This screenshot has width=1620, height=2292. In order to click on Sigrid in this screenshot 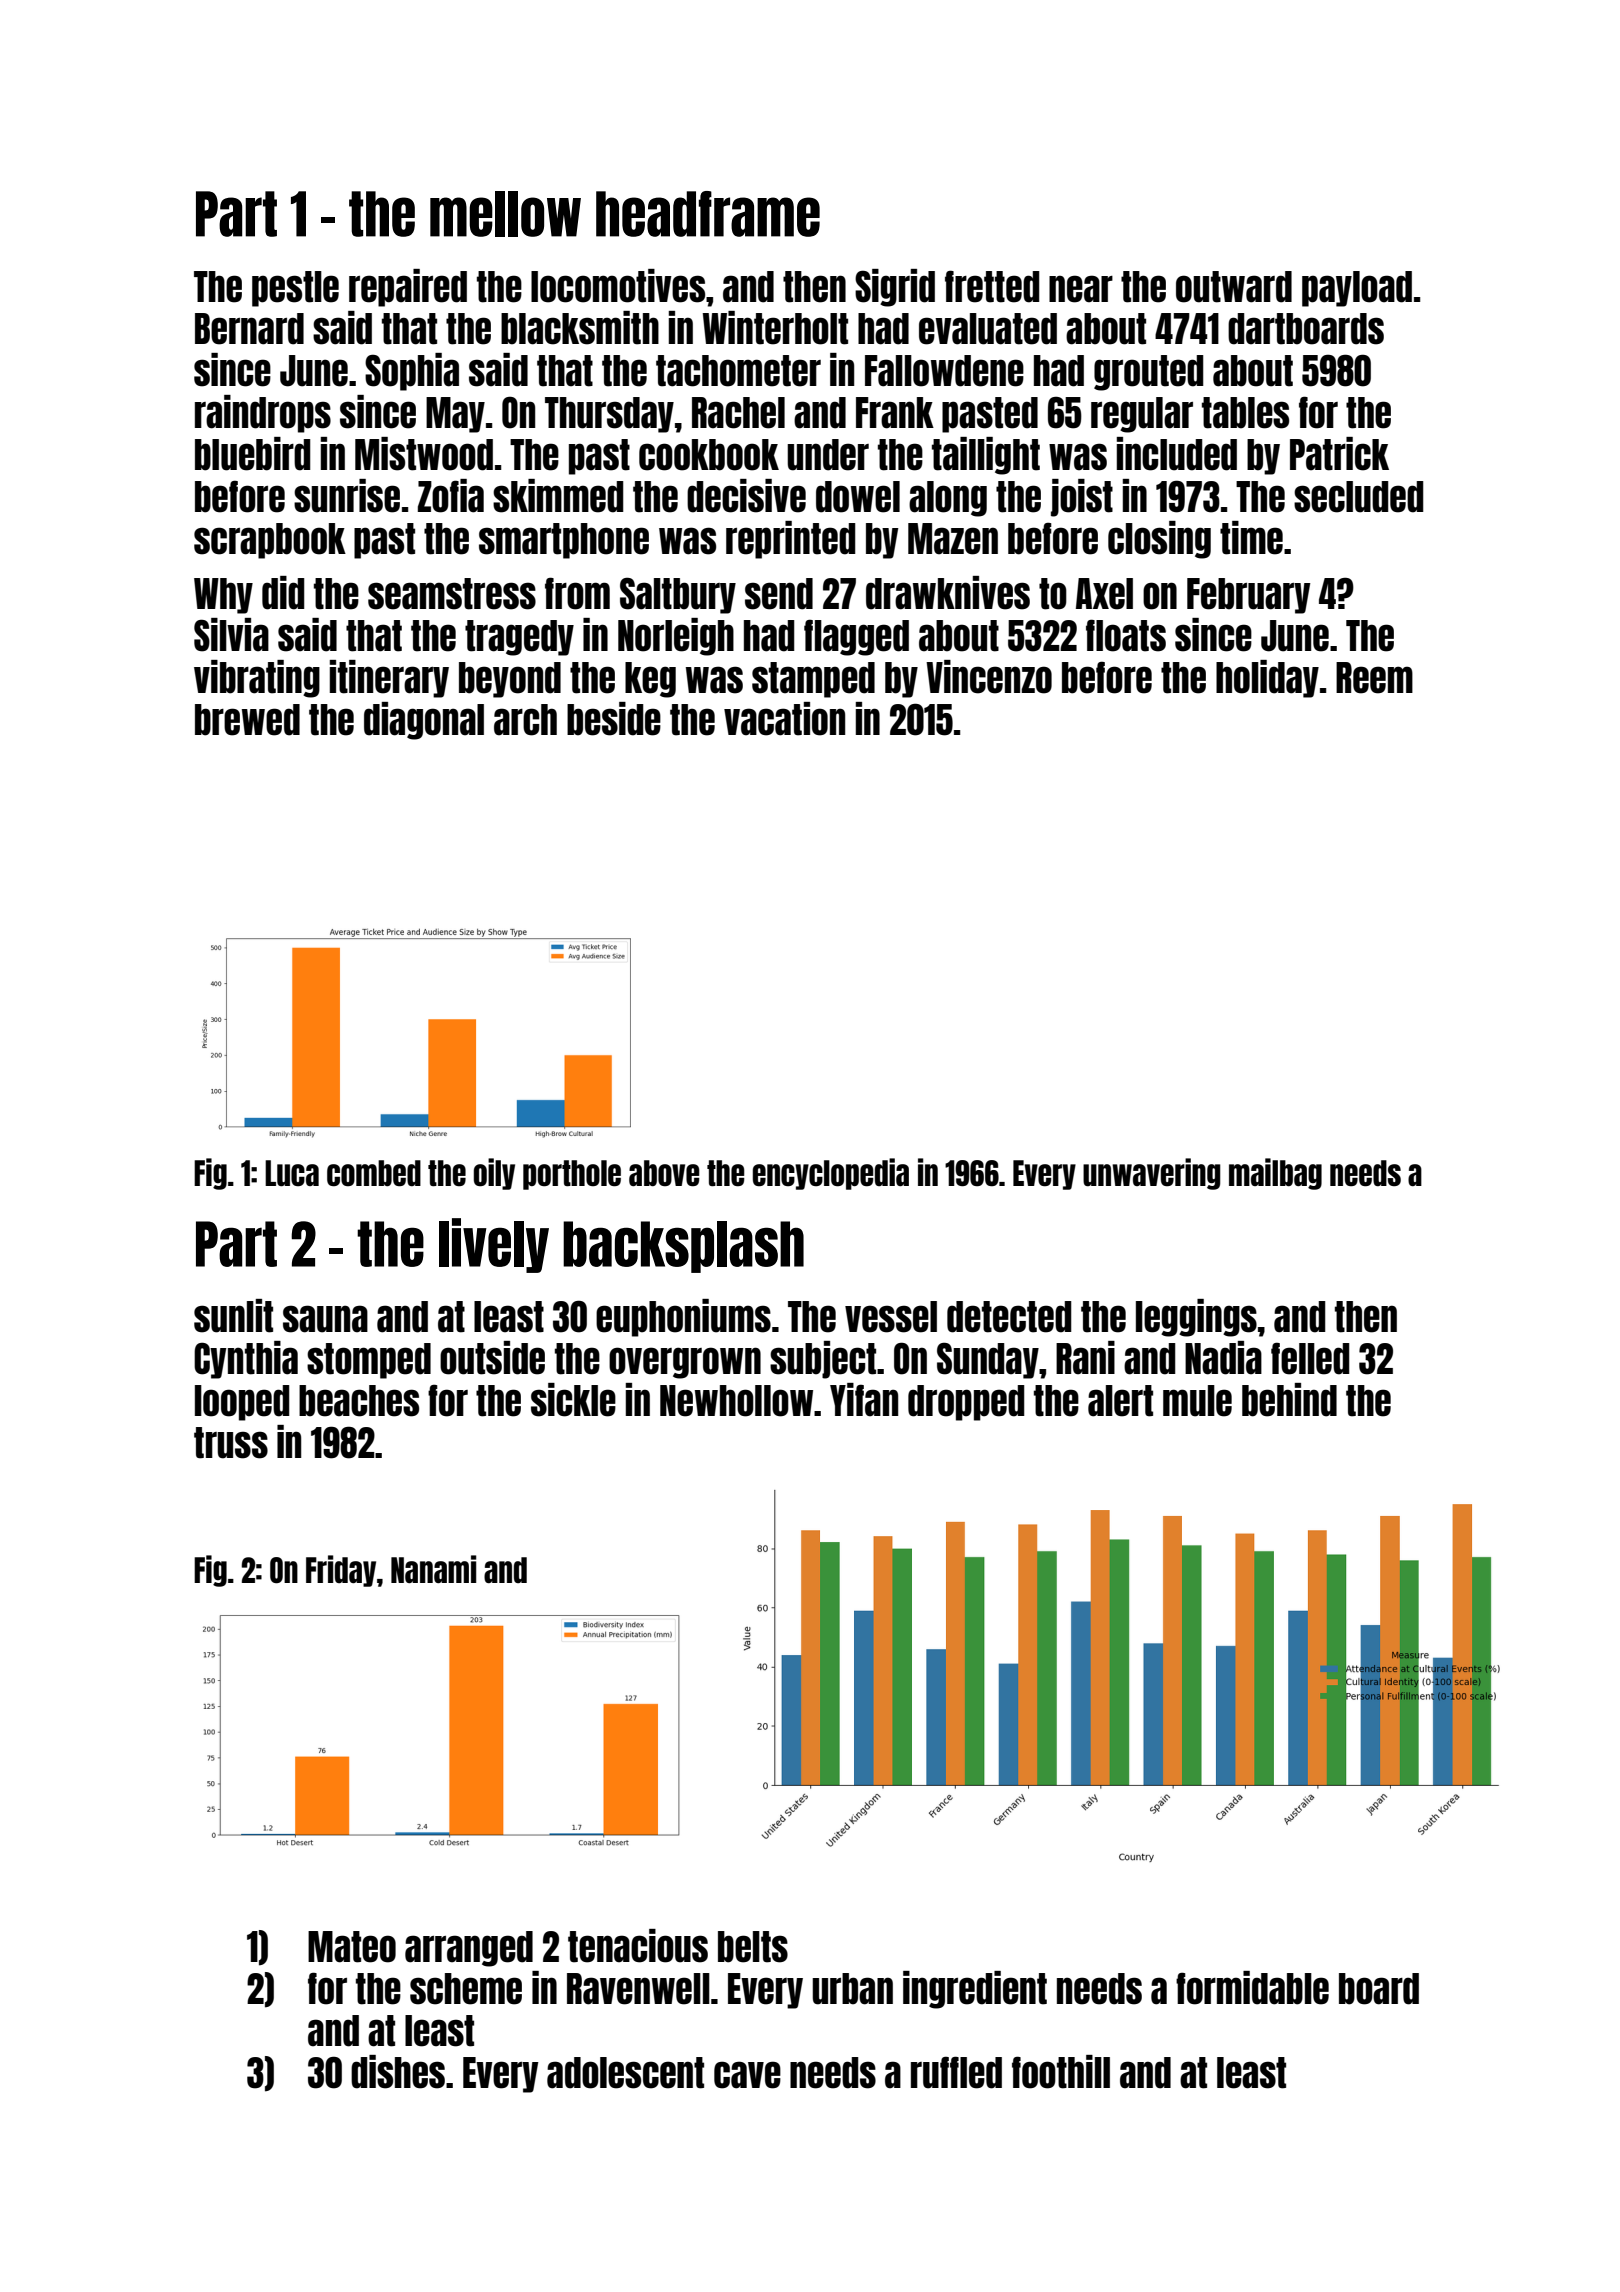, I will do `click(895, 288)`.
